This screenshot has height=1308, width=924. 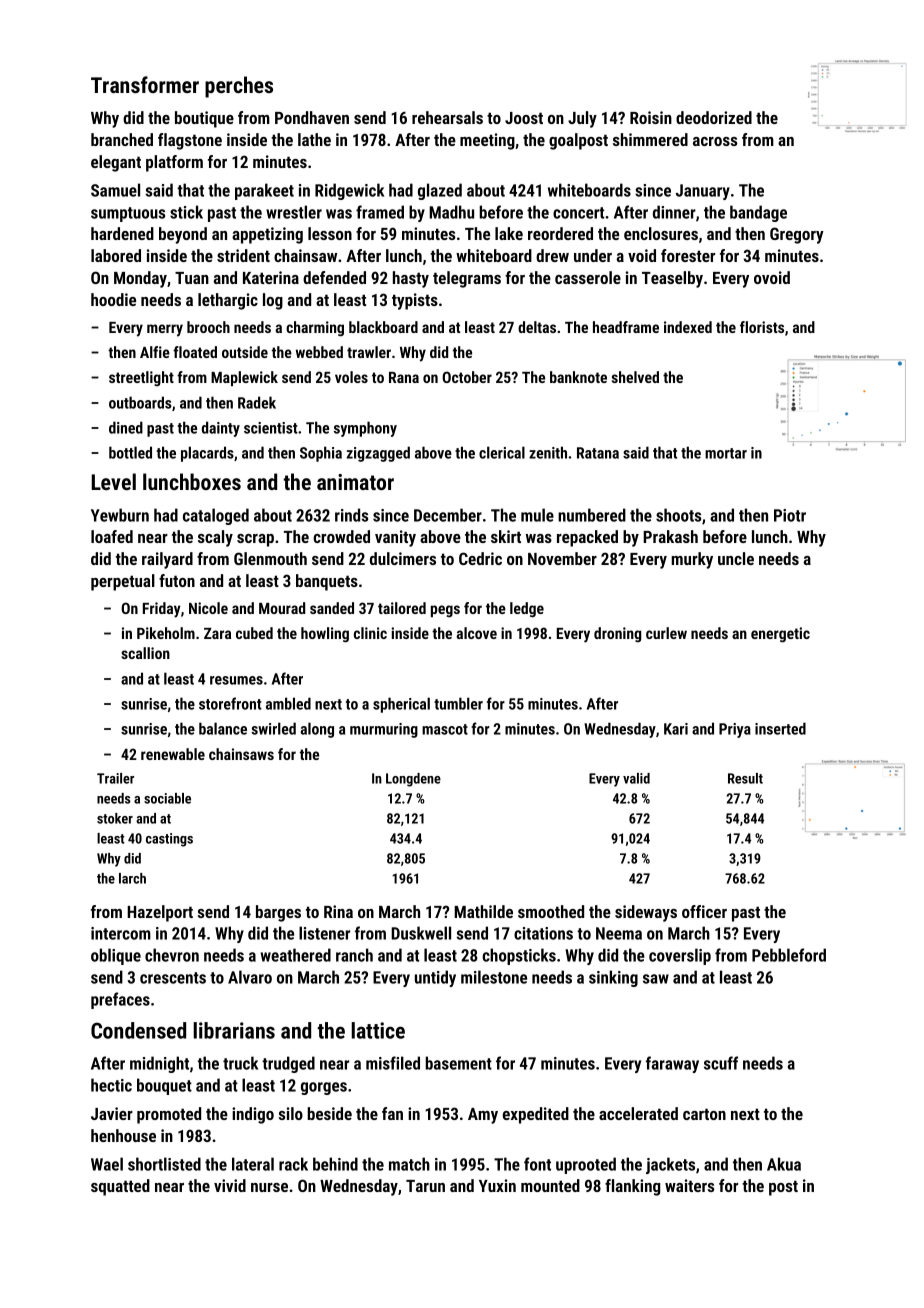 I want to click on headframe, so click(x=626, y=327).
